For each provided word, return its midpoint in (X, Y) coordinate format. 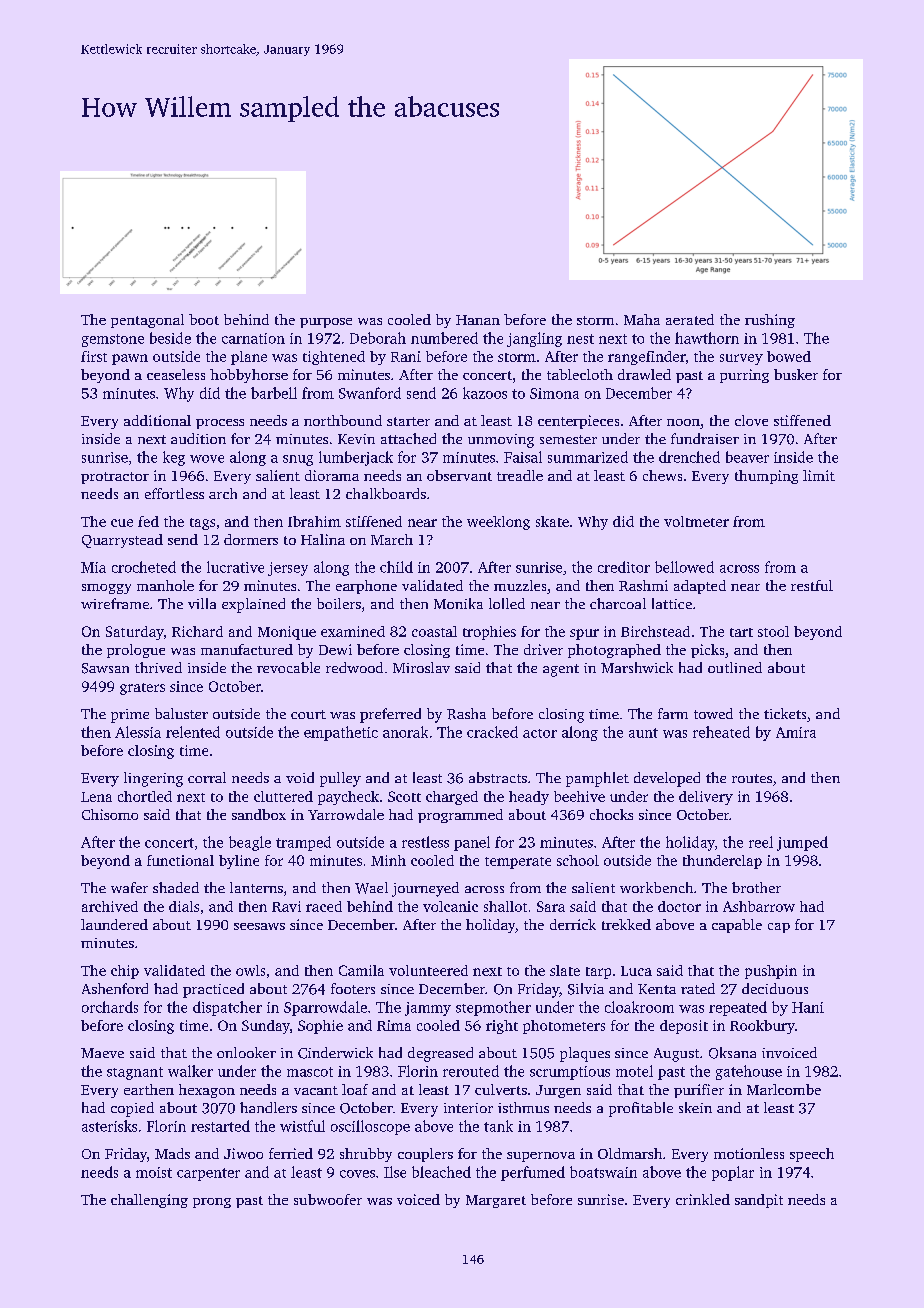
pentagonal (147, 321)
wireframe (115, 603)
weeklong (498, 523)
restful (812, 585)
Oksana (732, 1053)
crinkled (703, 1199)
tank (498, 1126)
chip (125, 972)
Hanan (478, 320)
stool (773, 631)
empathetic (341, 733)
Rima (394, 1025)
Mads (172, 1153)
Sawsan (105, 668)
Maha (642, 319)
